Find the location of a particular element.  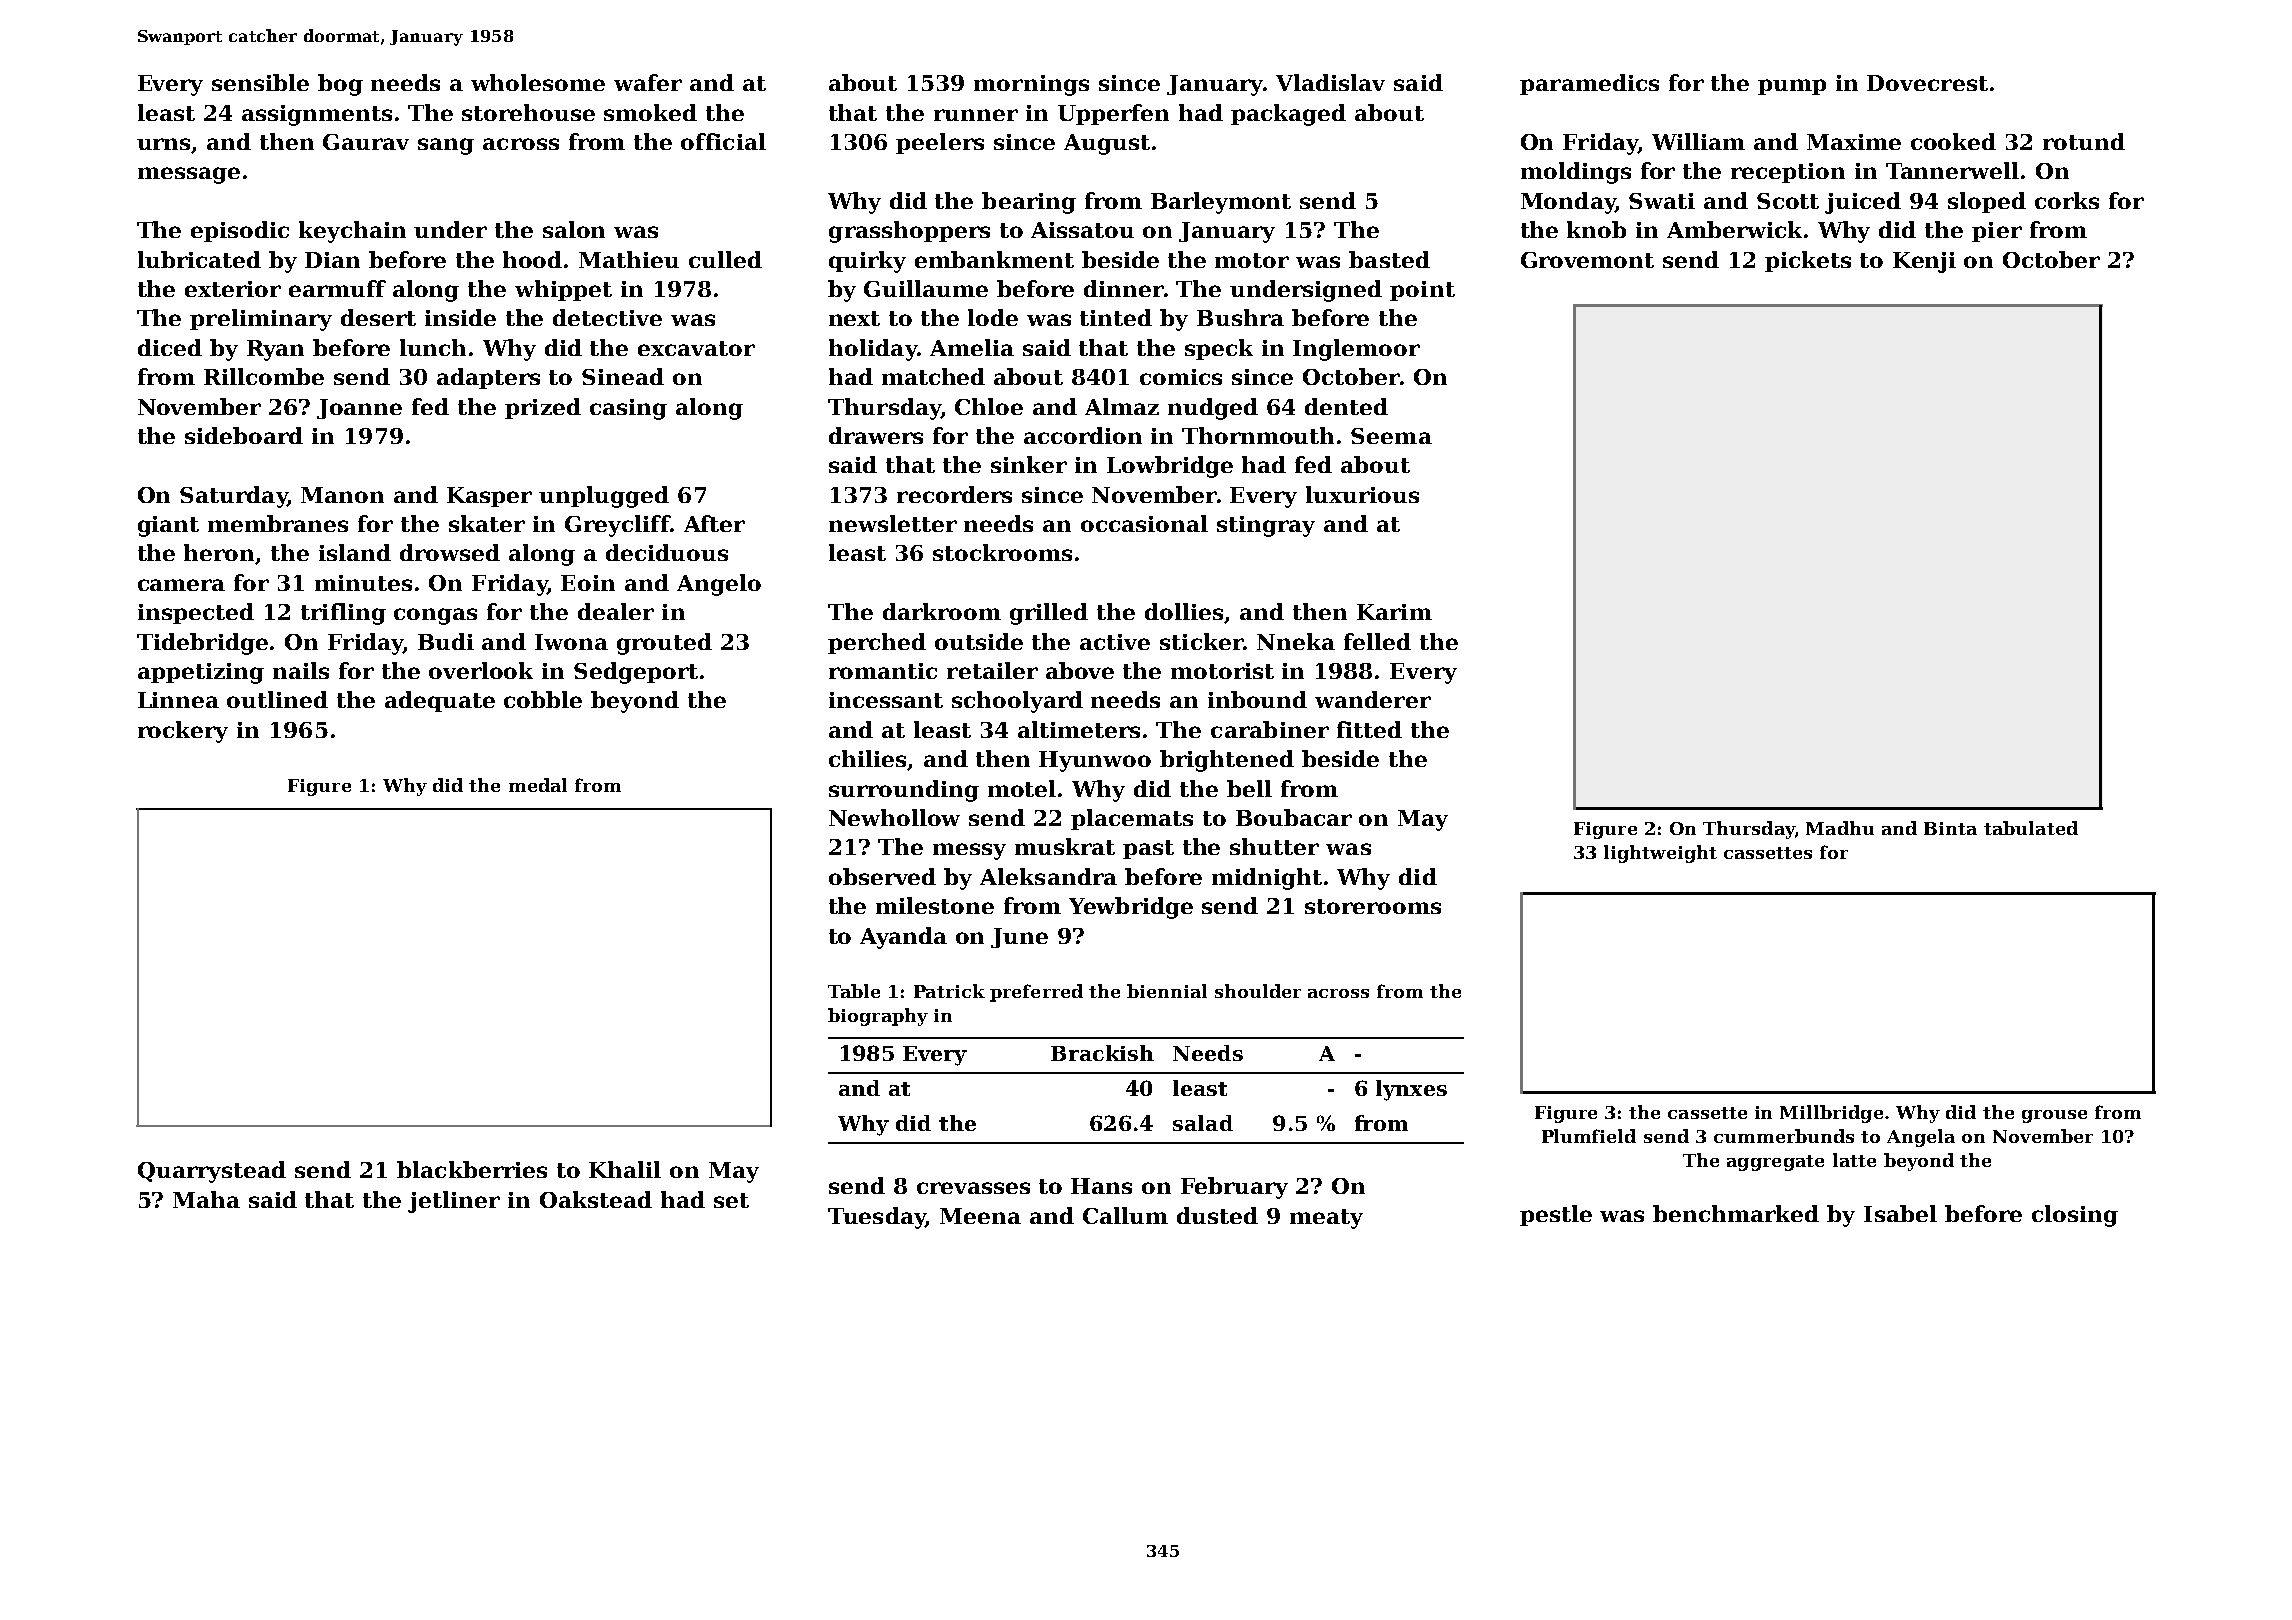

basted is located at coordinates (1389, 259).
